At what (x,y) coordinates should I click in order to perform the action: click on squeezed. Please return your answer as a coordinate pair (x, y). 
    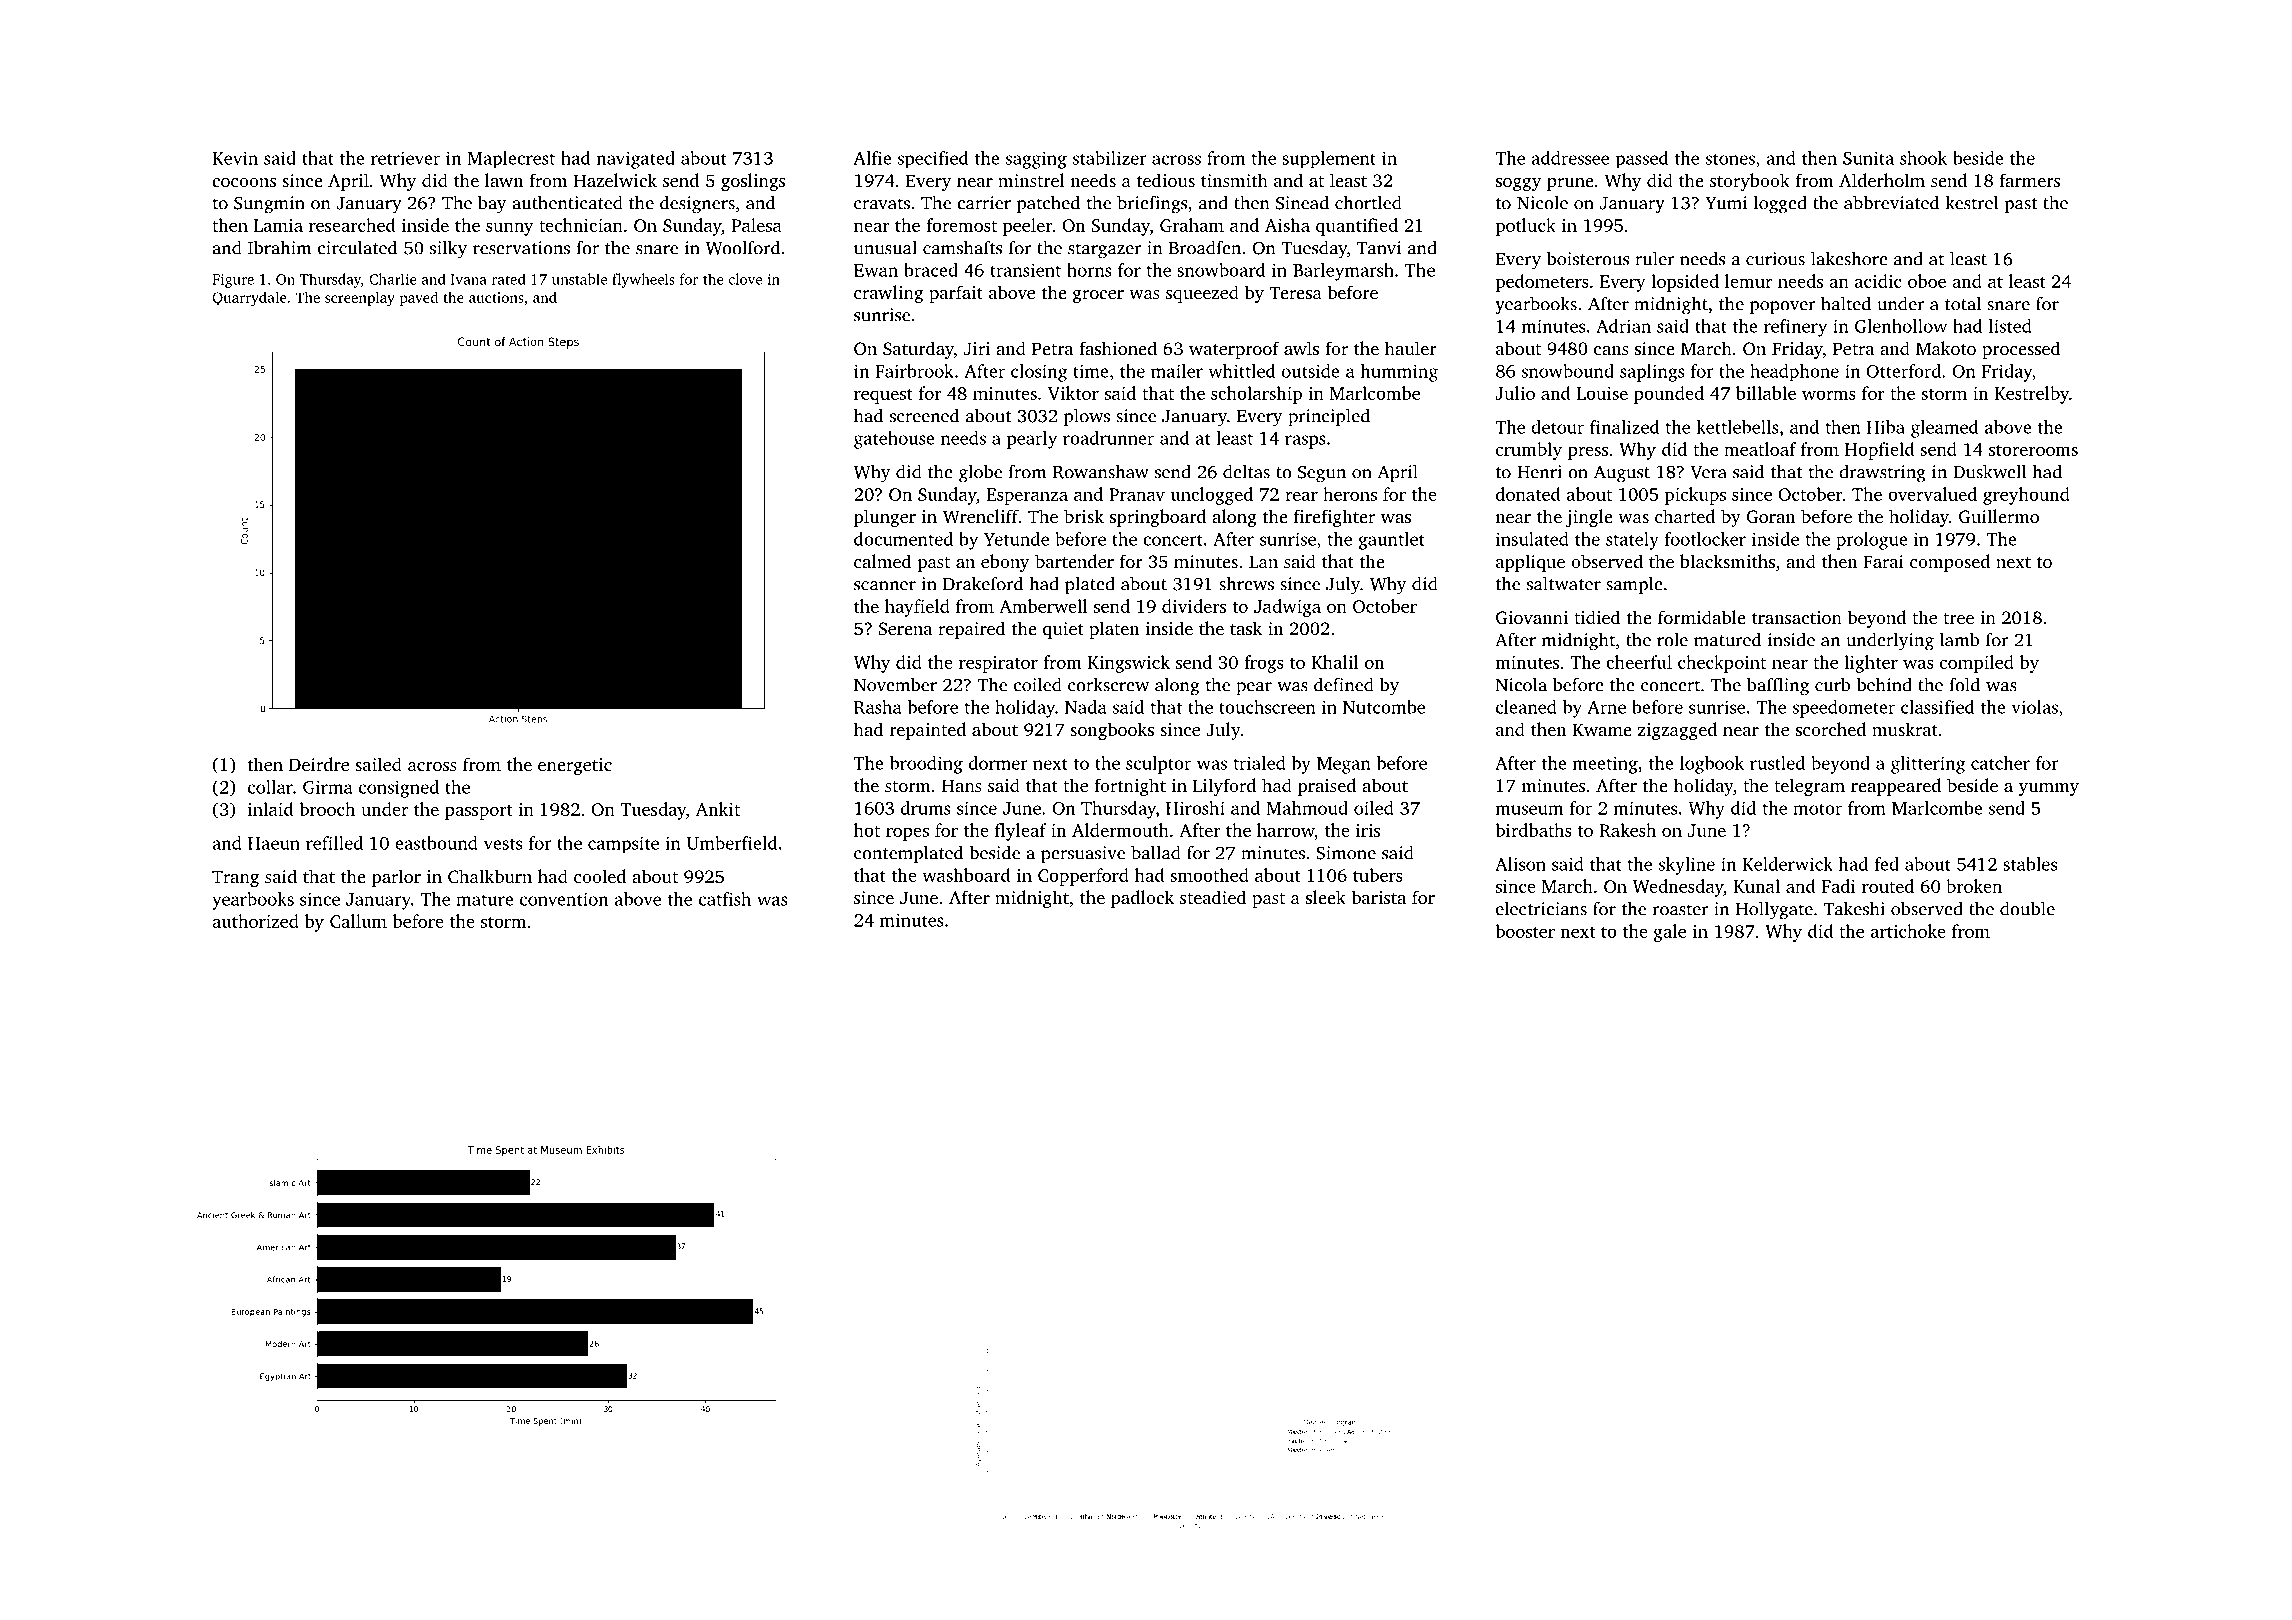
    Looking at the image, I should click on (1202, 294).
